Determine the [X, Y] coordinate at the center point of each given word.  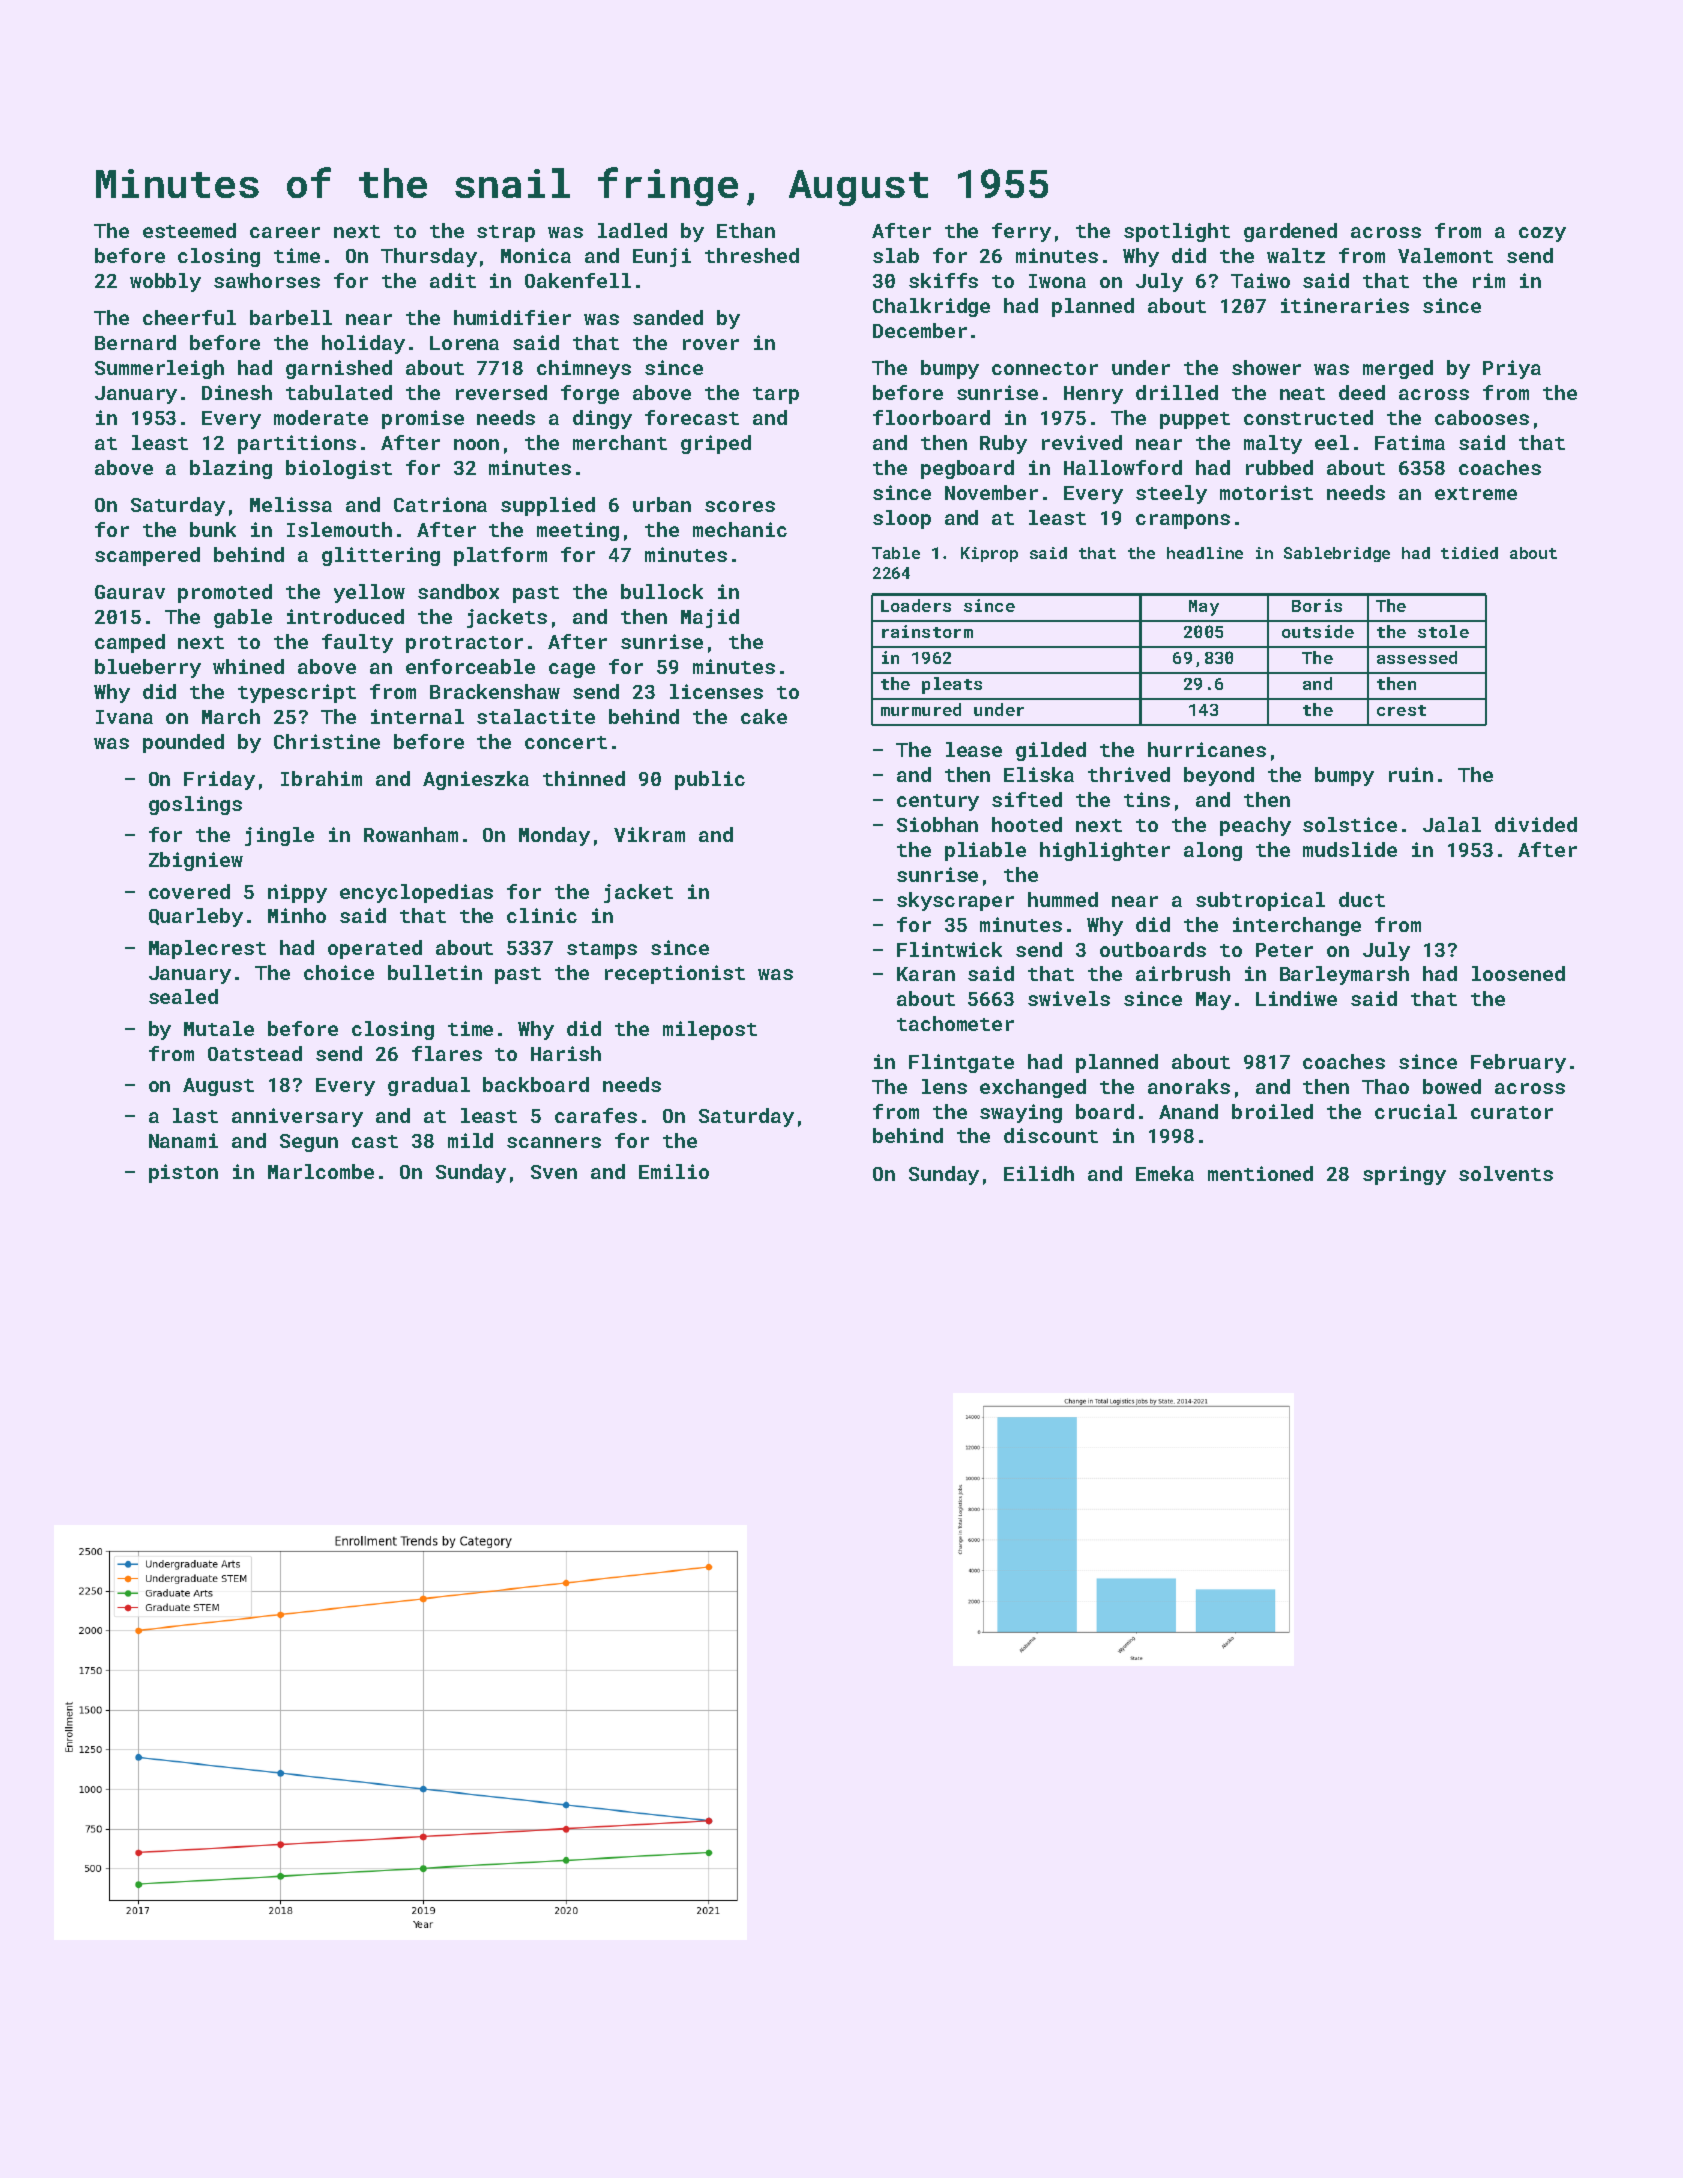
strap [506, 233]
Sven [554, 1172]
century [938, 802]
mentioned [1260, 1173]
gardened [1290, 232]
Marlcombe [321, 1171]
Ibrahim [321, 778]
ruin [1411, 774]
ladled [632, 230]
